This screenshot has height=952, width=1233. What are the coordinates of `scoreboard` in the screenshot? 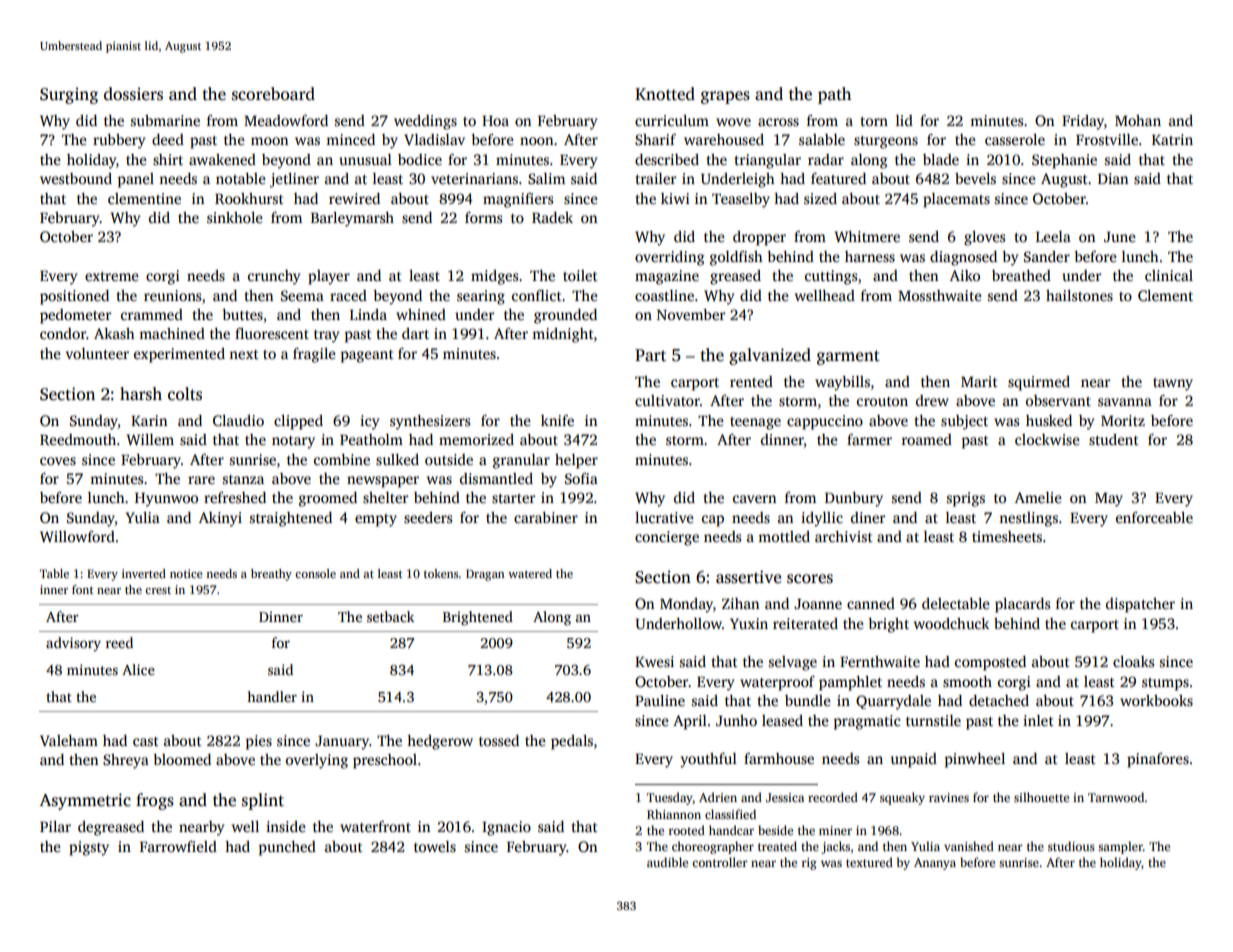 It's located at (273, 94).
